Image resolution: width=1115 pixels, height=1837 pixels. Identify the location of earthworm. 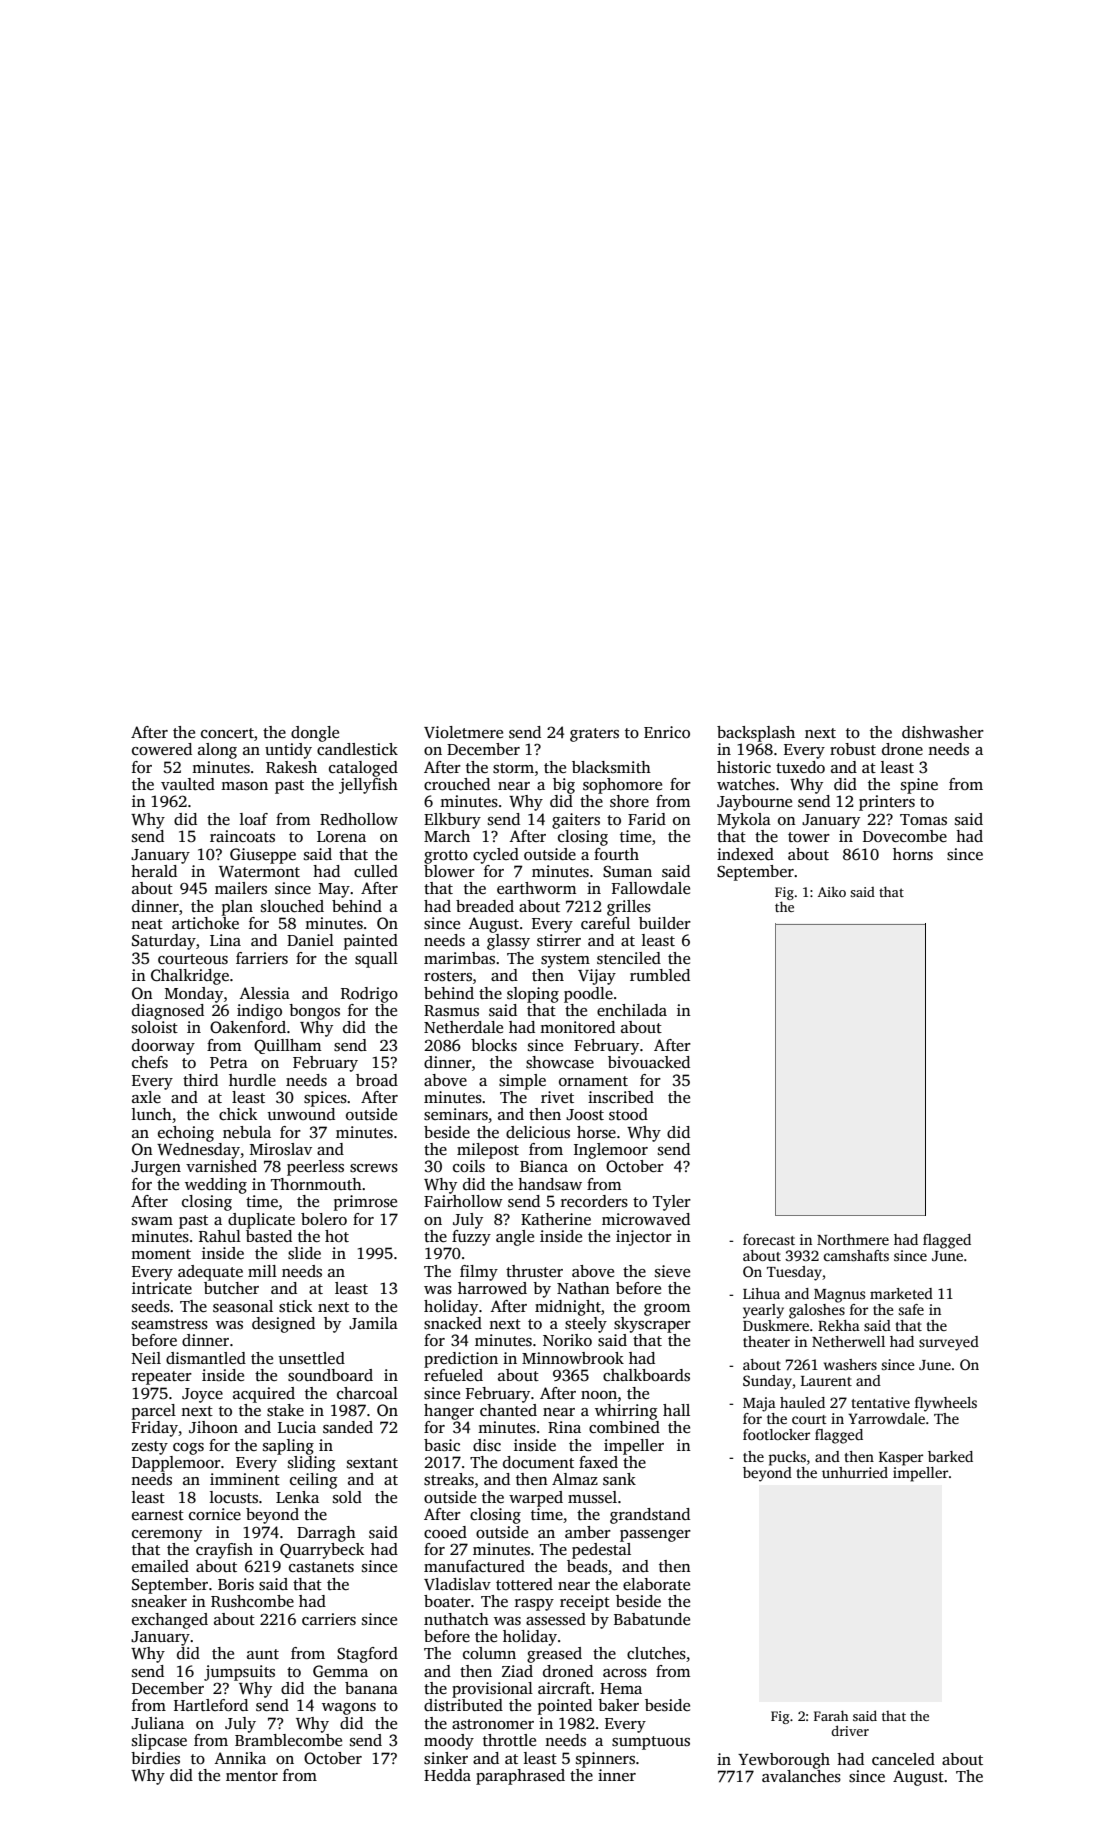
(536, 888).
